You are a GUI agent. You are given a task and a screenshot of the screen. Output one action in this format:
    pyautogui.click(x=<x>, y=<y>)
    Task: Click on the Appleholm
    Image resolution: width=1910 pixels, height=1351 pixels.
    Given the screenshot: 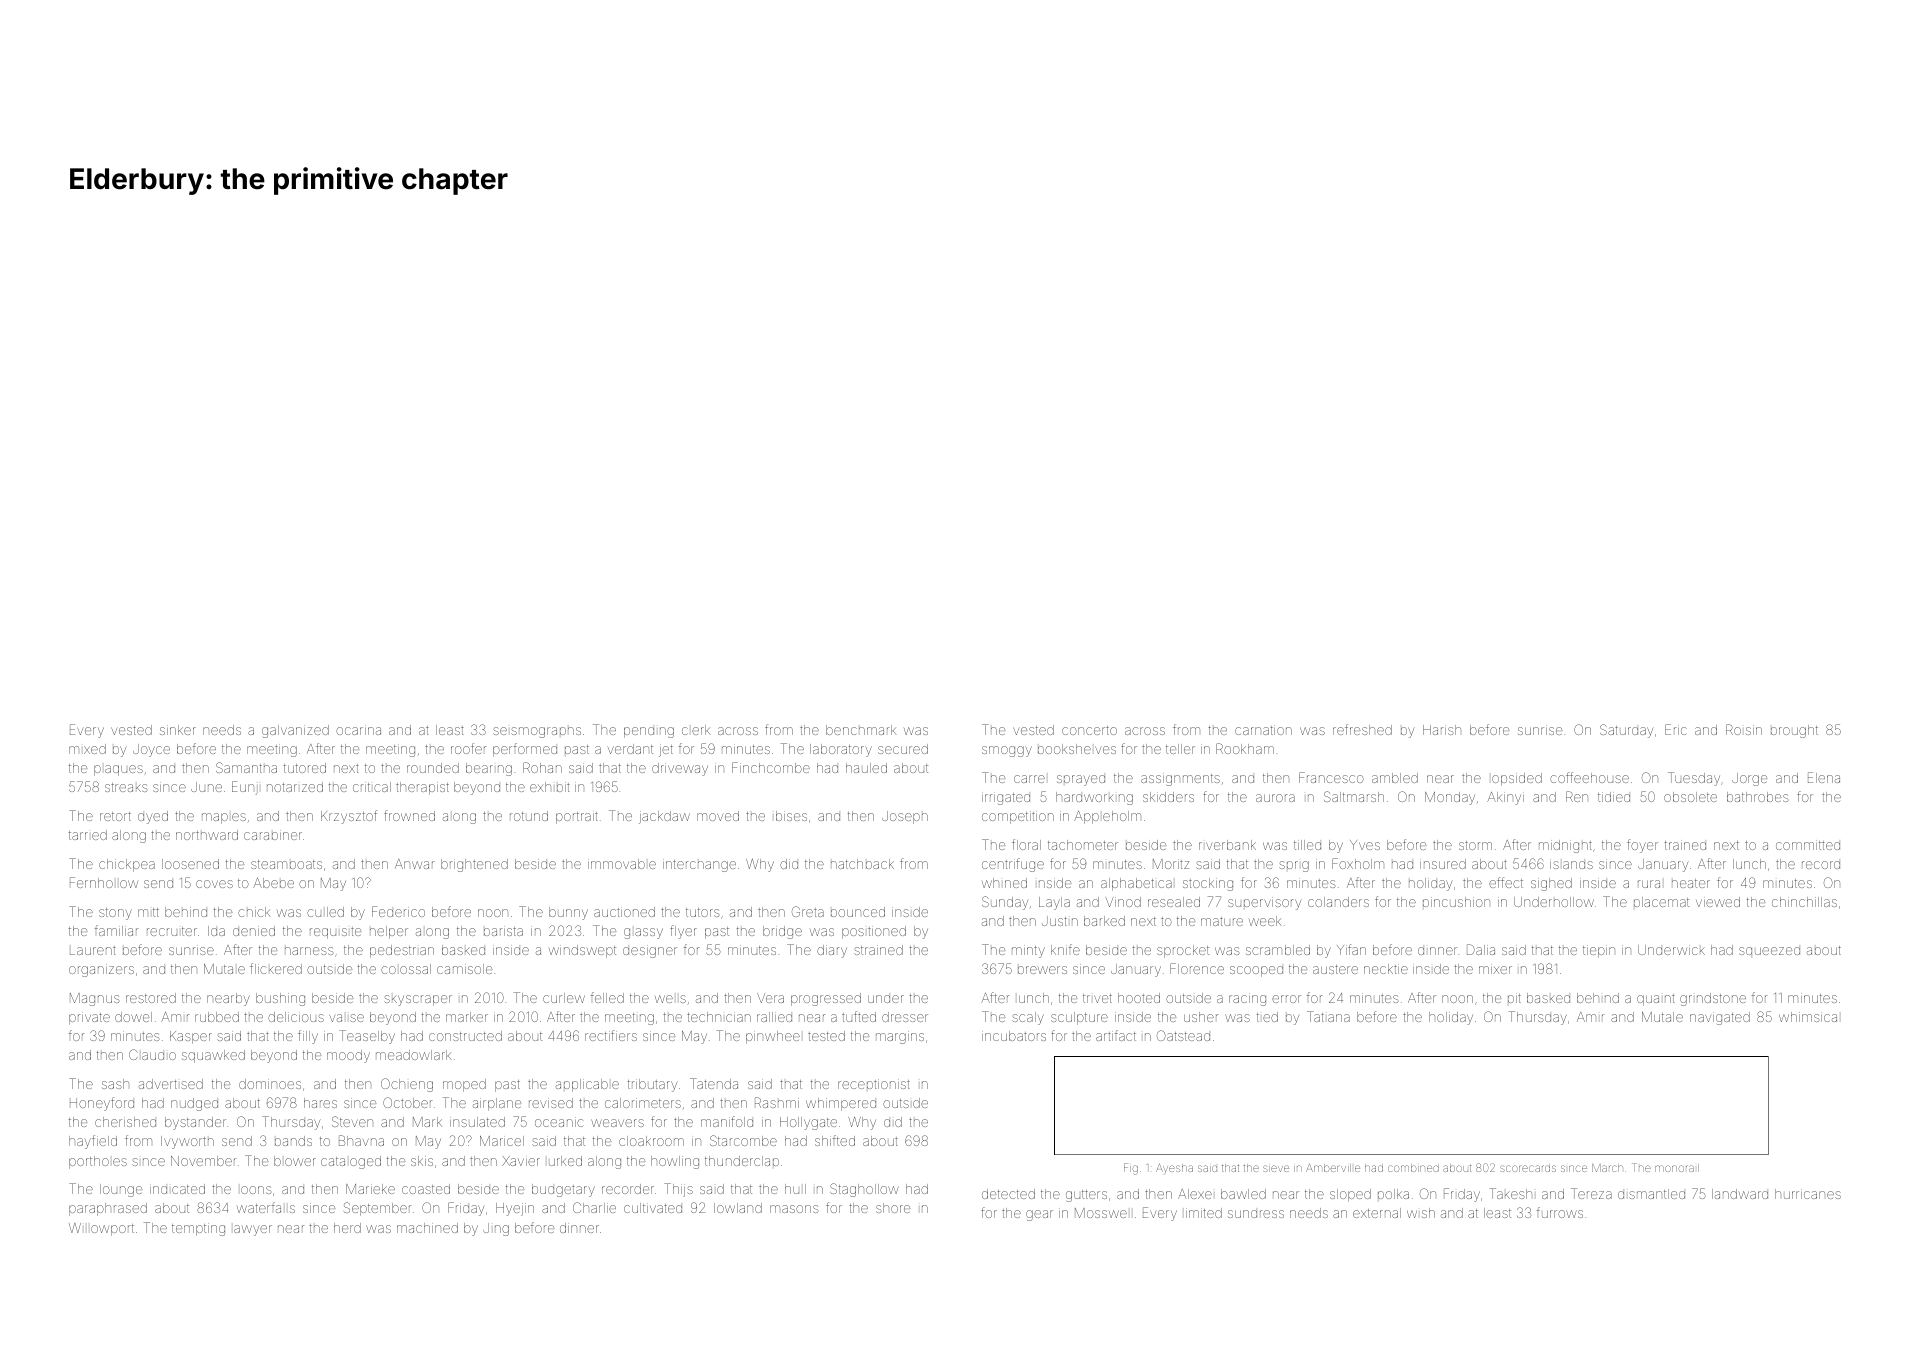 What is the action you would take?
    pyautogui.click(x=1107, y=817)
